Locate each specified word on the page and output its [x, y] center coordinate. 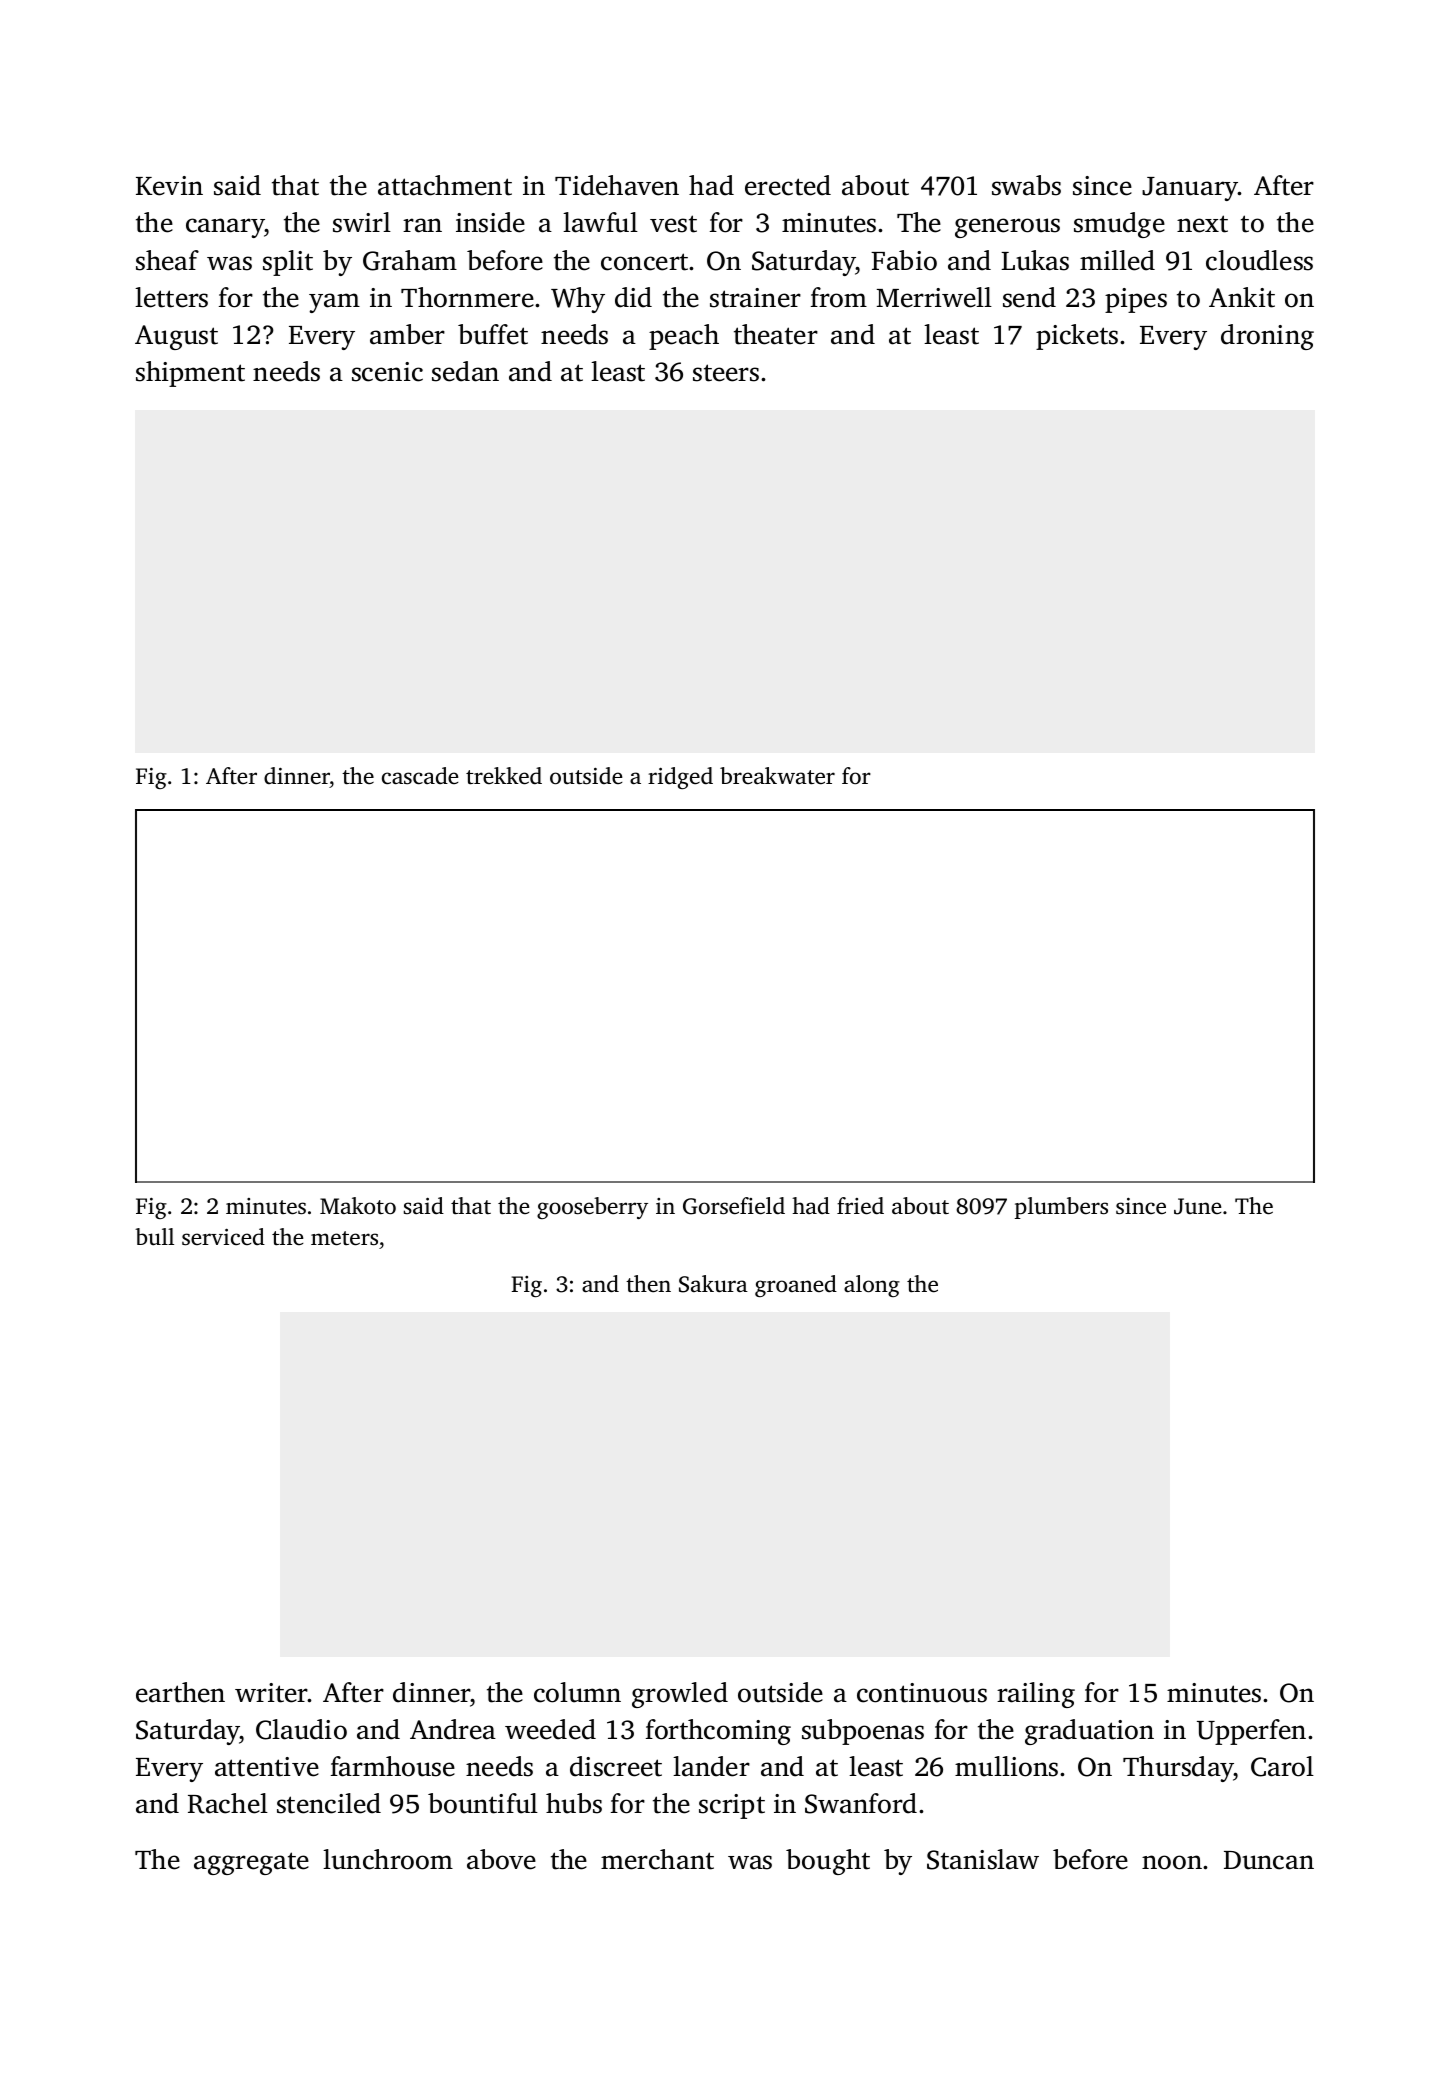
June [1197, 1206]
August [176, 337]
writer [271, 1693]
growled [680, 1695]
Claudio [301, 1729]
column [577, 1692]
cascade [420, 776]
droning [1267, 337]
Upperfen [1251, 1732]
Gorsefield [734, 1206]
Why [578, 300]
